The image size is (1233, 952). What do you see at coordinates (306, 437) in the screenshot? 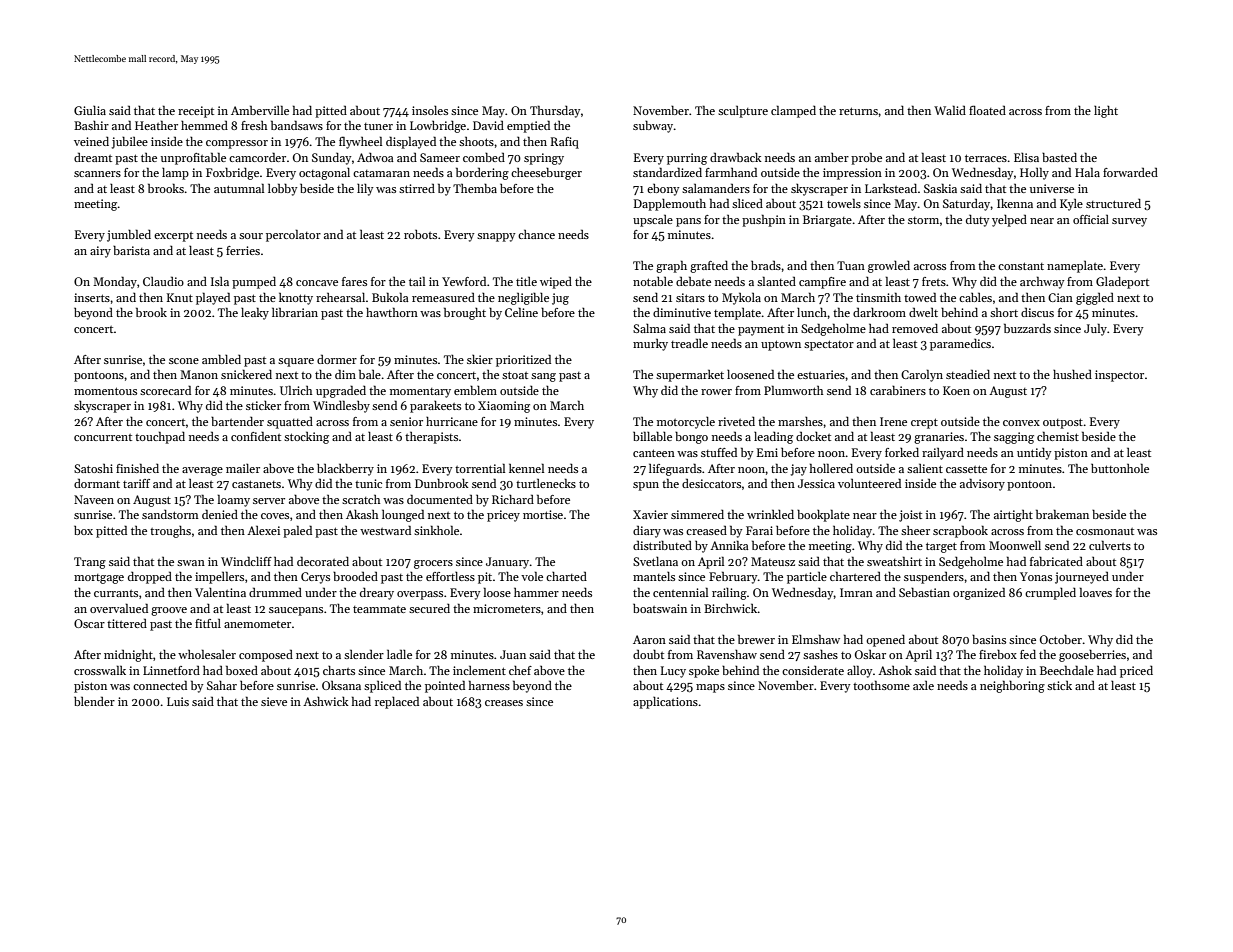
I see `stocking` at bounding box center [306, 437].
